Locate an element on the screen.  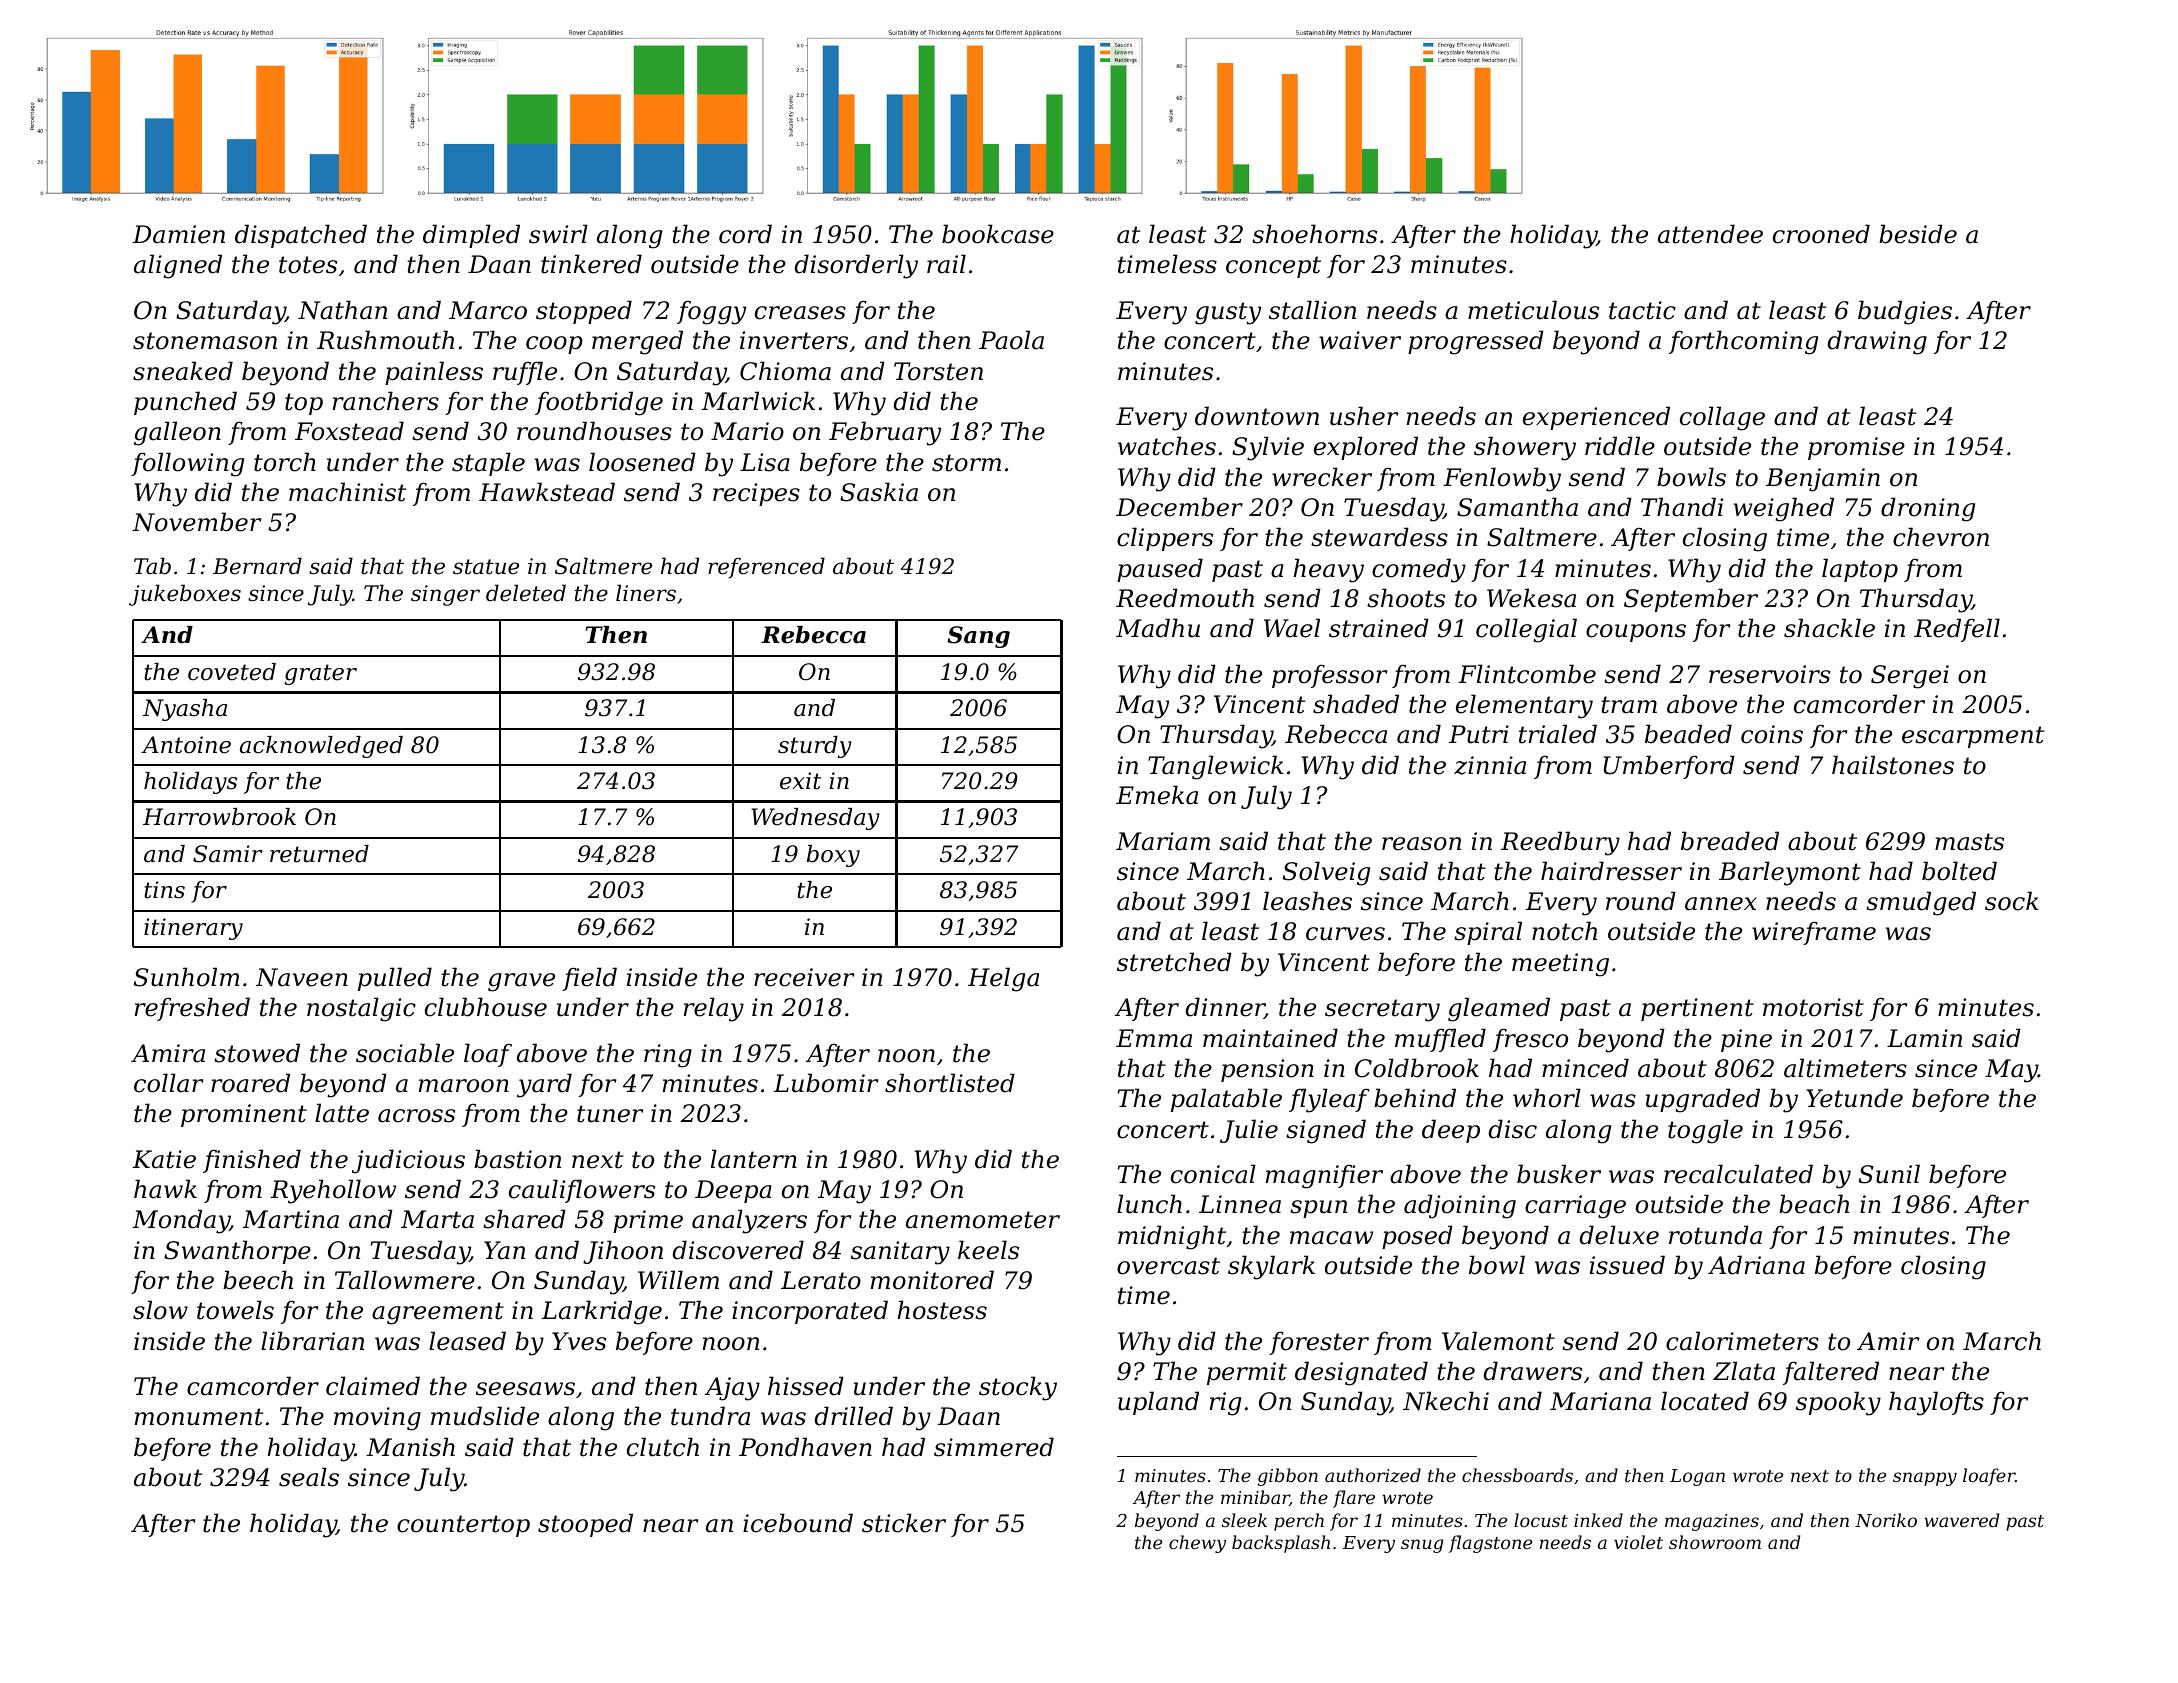
escarpment is located at coordinates (1973, 737).
